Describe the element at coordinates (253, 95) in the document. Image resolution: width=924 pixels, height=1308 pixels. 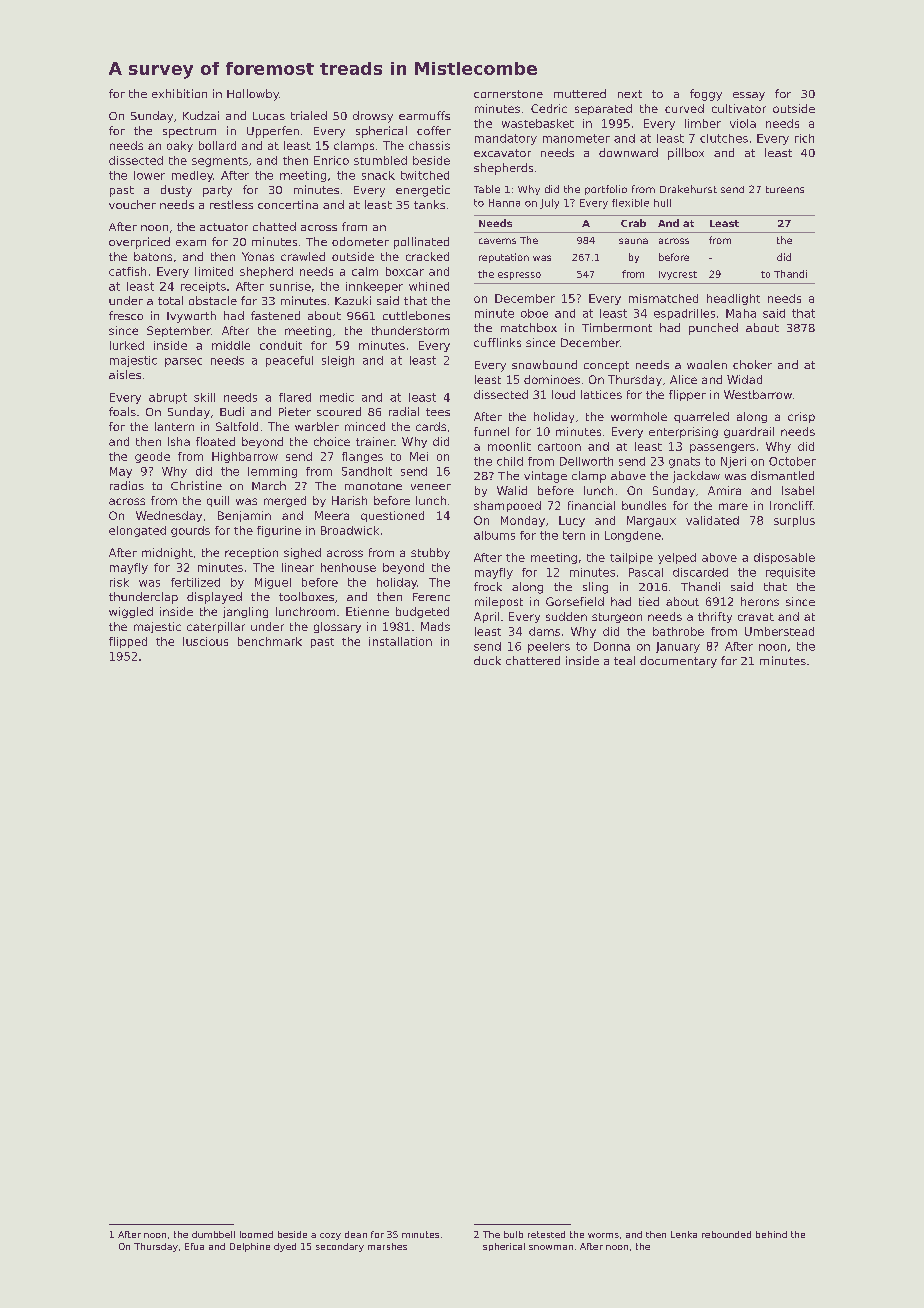
I see `Hollowby` at that location.
